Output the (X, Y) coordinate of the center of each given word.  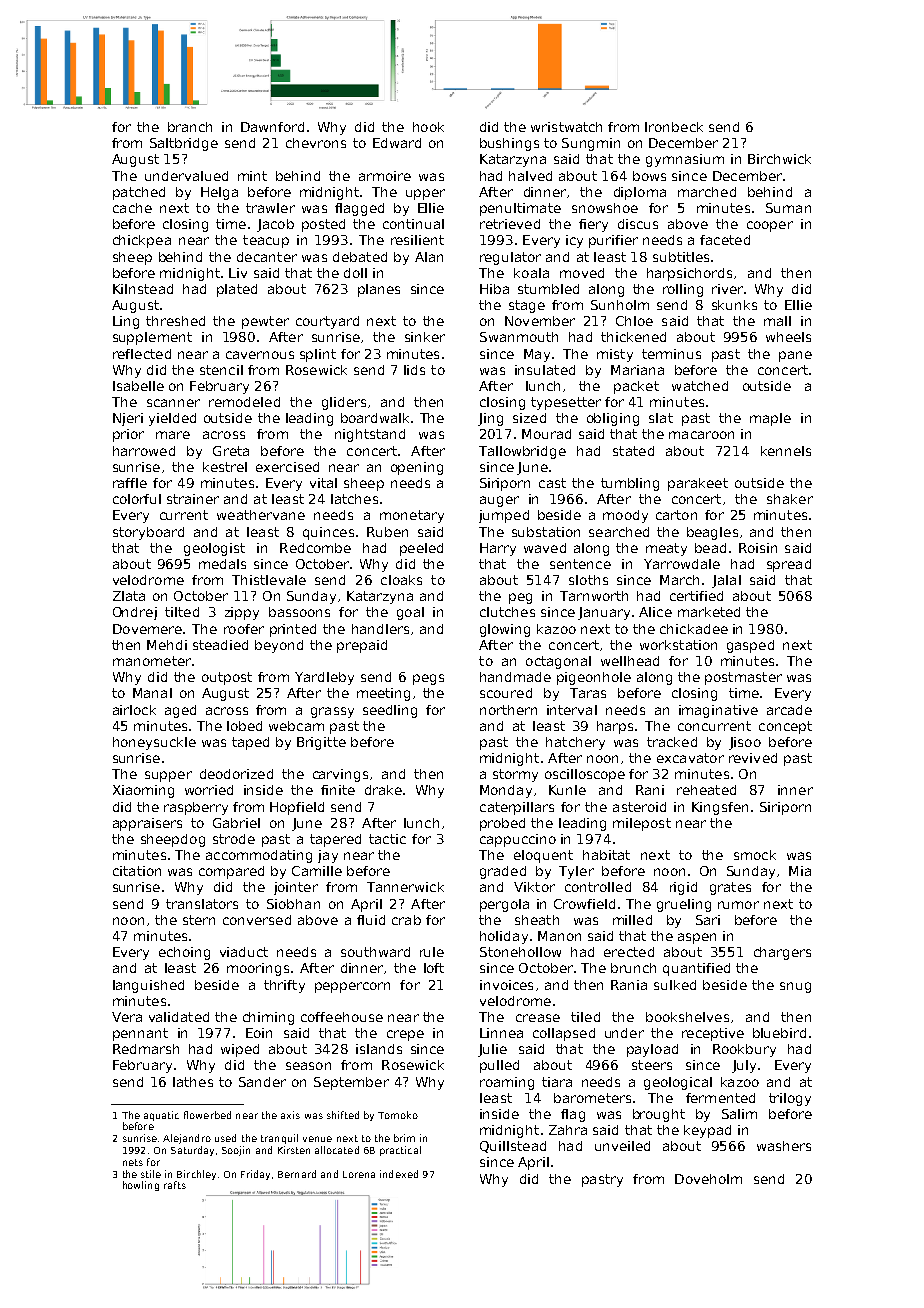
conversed (257, 920)
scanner (173, 403)
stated (633, 451)
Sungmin (591, 144)
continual (413, 224)
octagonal (558, 662)
